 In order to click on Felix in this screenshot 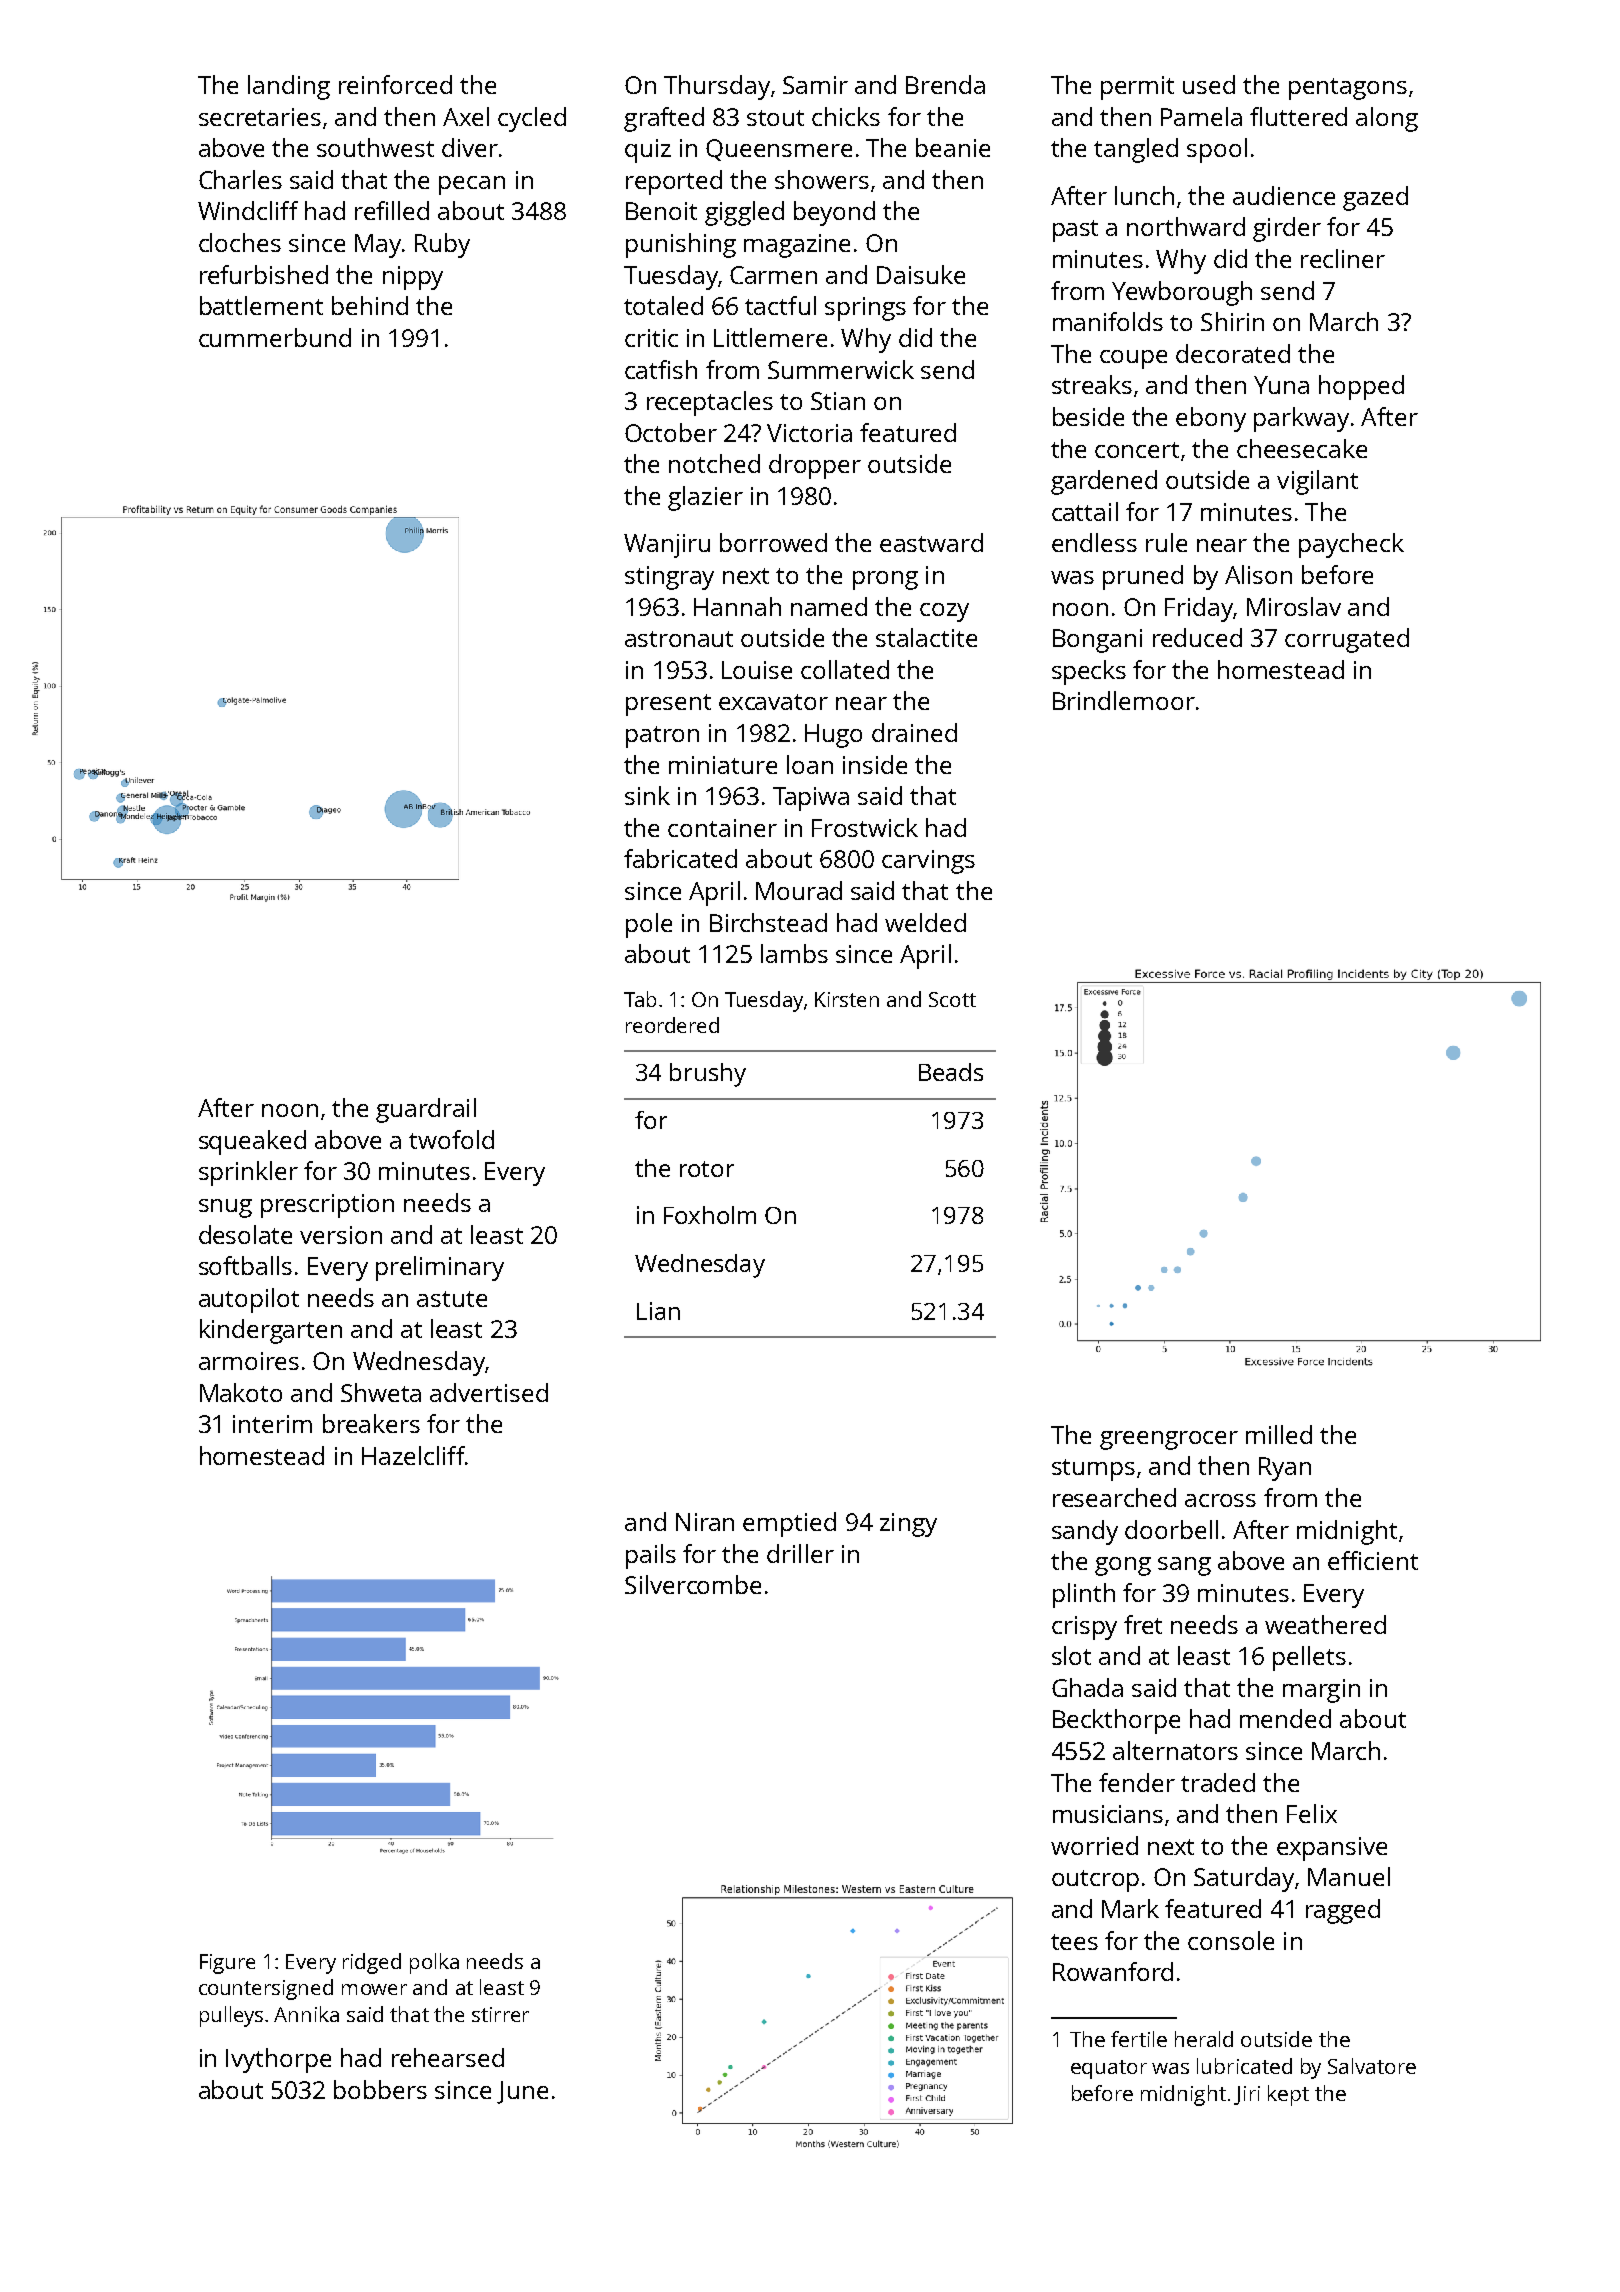, I will do `click(1312, 1813)`.
